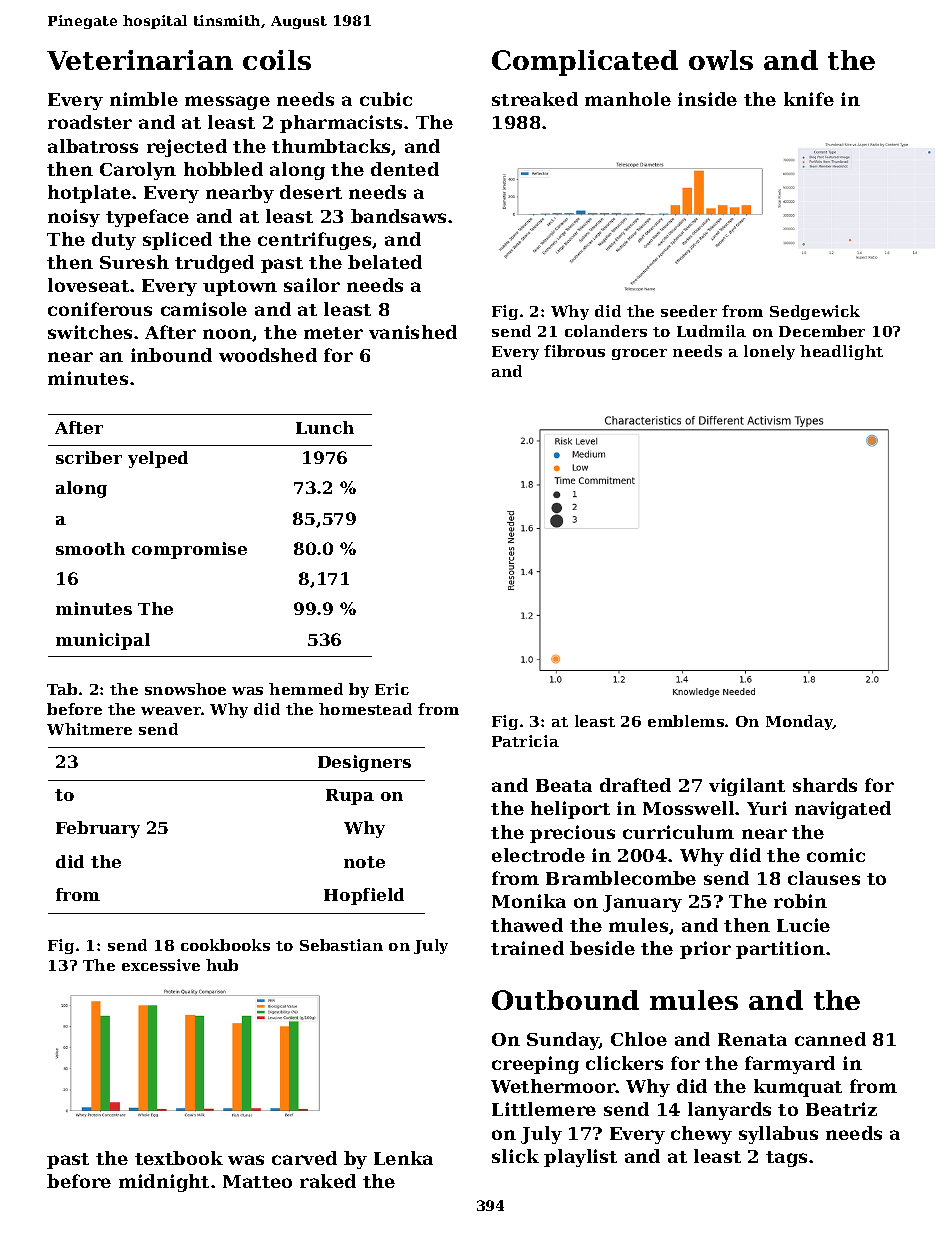 The image size is (952, 1233). What do you see at coordinates (580, 1158) in the screenshot?
I see `playlist` at bounding box center [580, 1158].
